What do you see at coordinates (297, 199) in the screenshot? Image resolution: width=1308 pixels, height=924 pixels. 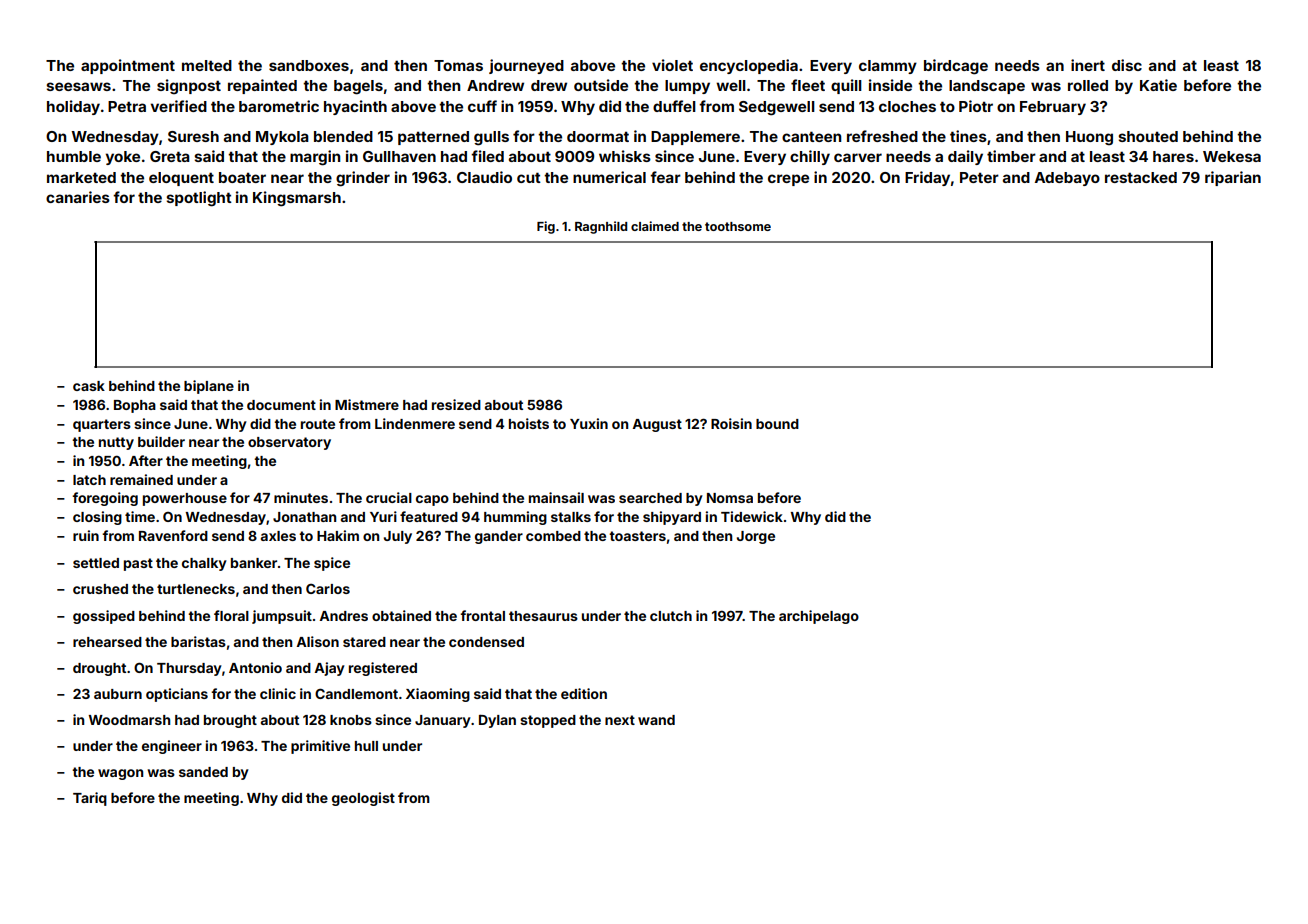 I see `Kingsmarsh` at bounding box center [297, 199].
